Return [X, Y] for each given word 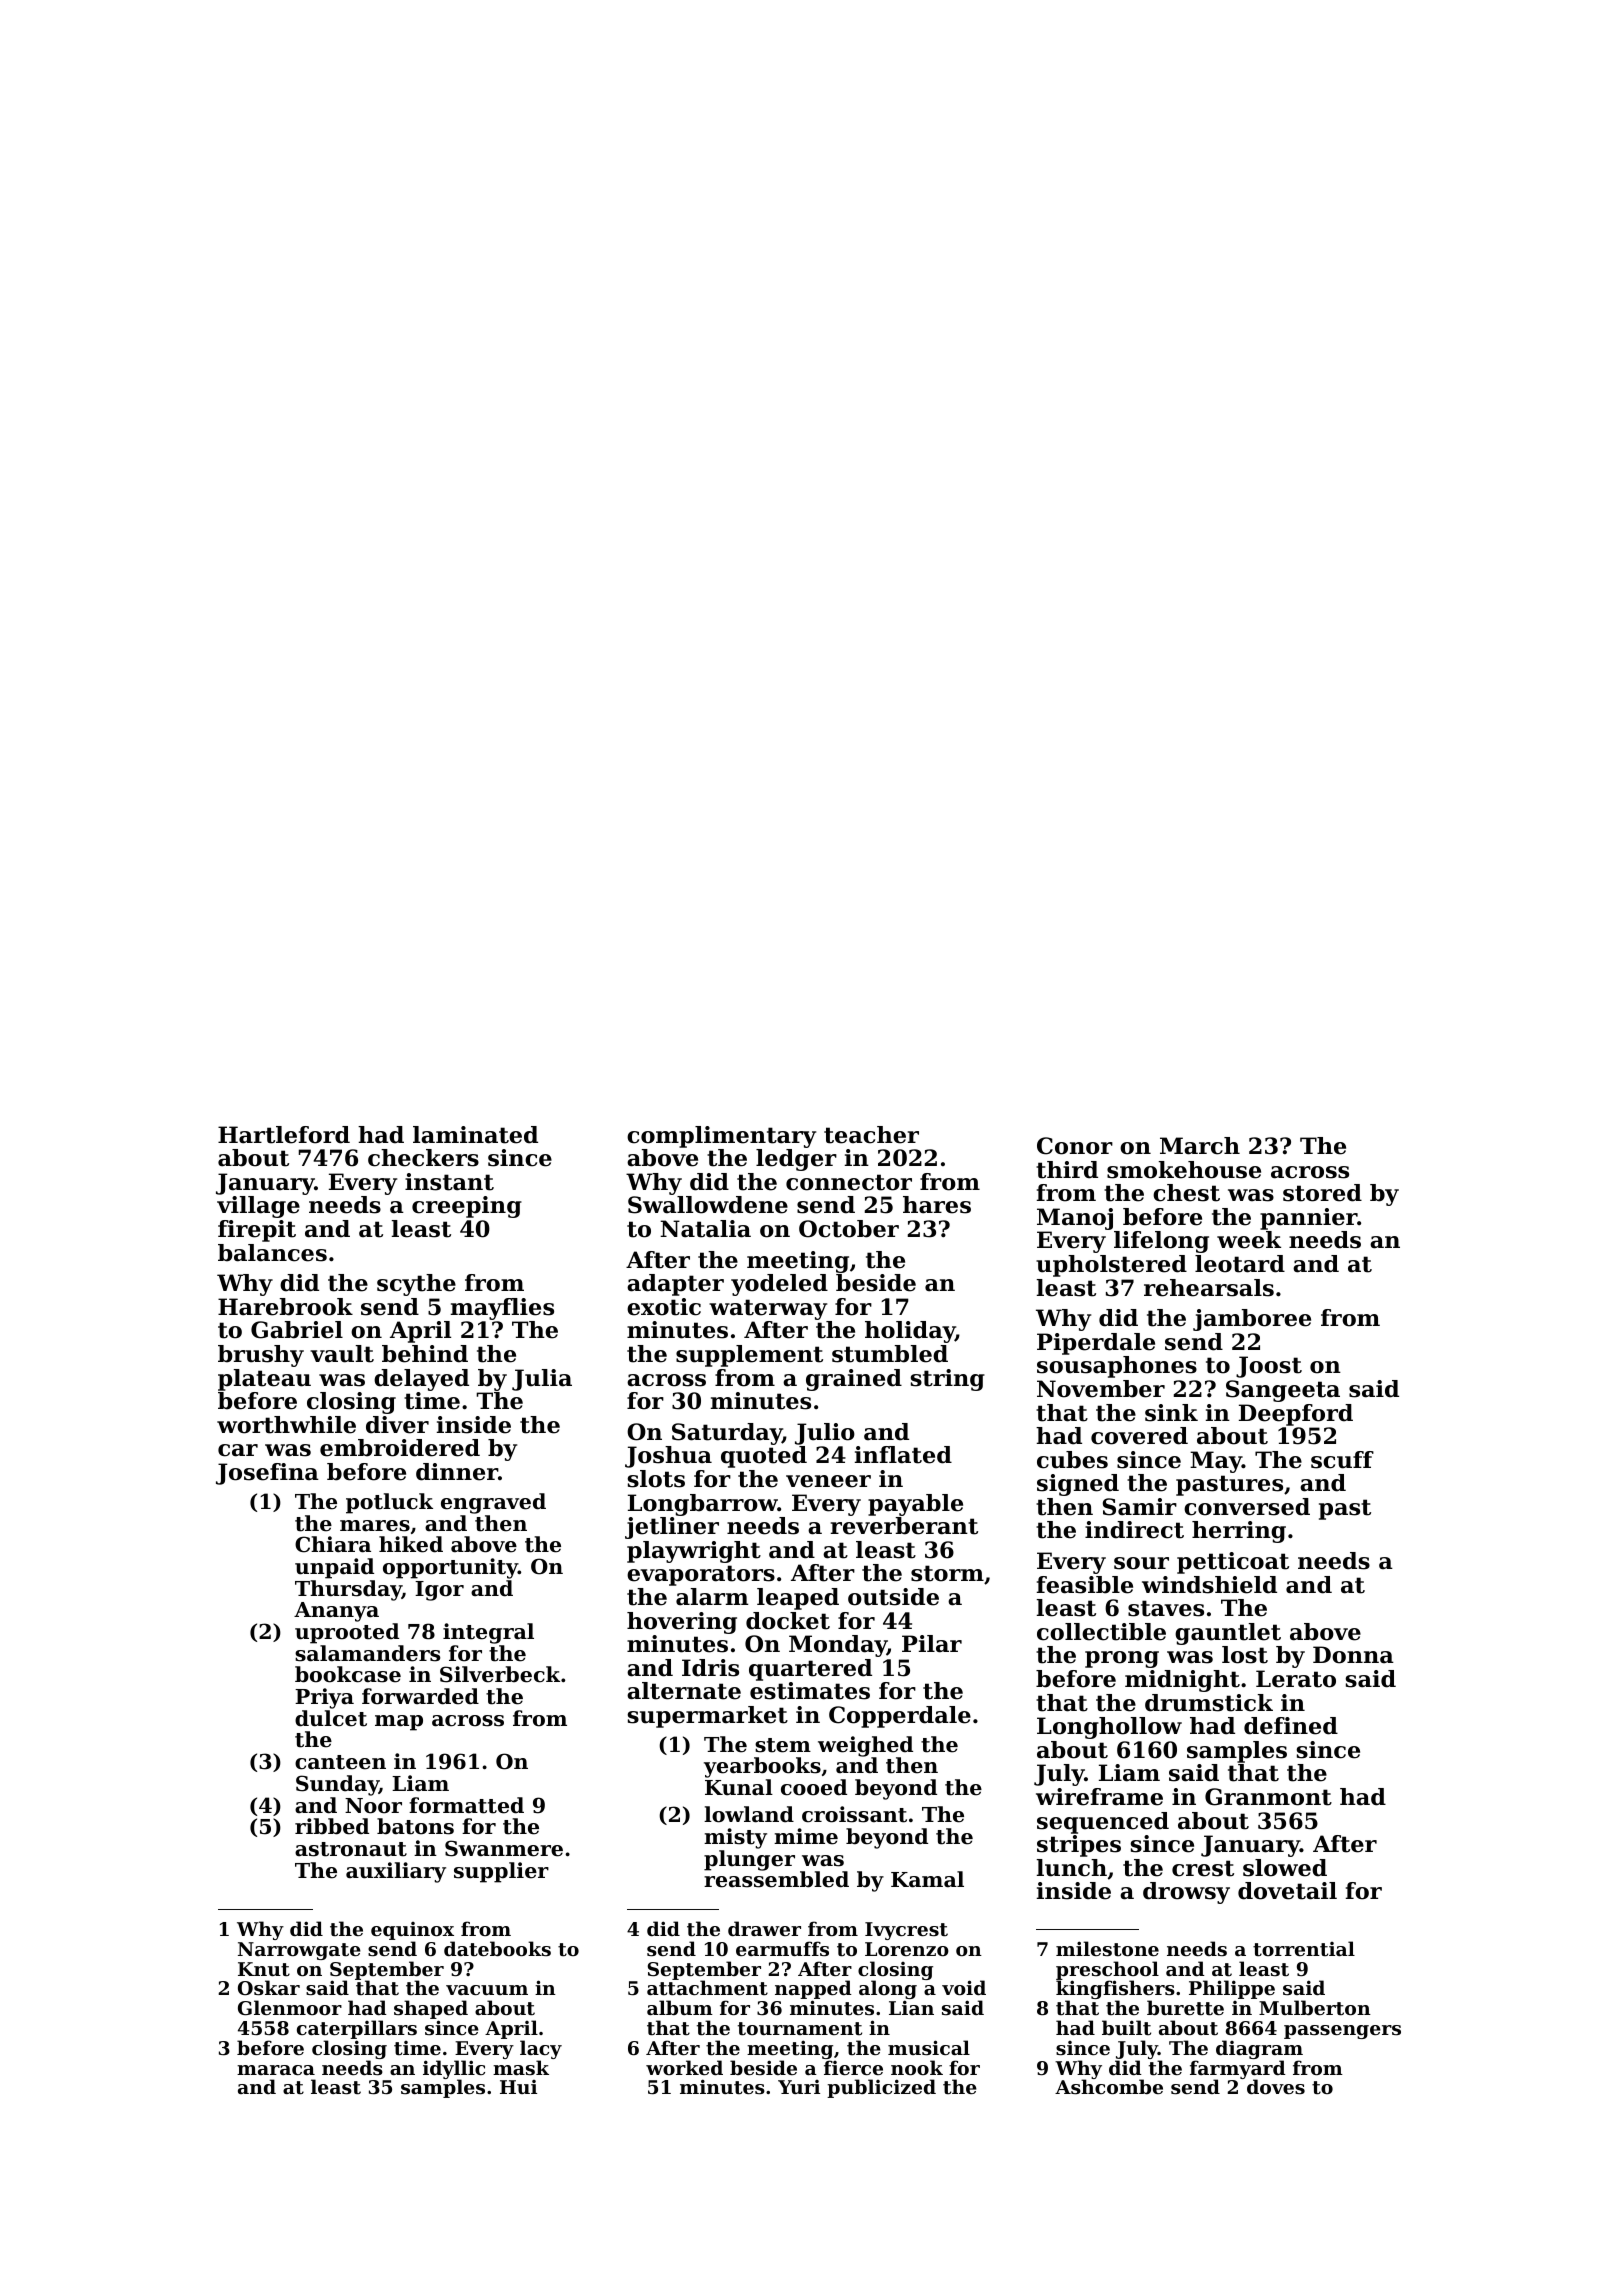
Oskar [269, 1988]
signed [1078, 1485]
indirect [1134, 1530]
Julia [542, 1380]
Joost [1269, 1367]
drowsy [1186, 1893]
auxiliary [396, 1872]
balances [272, 1253]
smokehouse [1184, 1170]
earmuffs [782, 1949]
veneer [828, 1481]
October [849, 1229]
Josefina [267, 1474]
